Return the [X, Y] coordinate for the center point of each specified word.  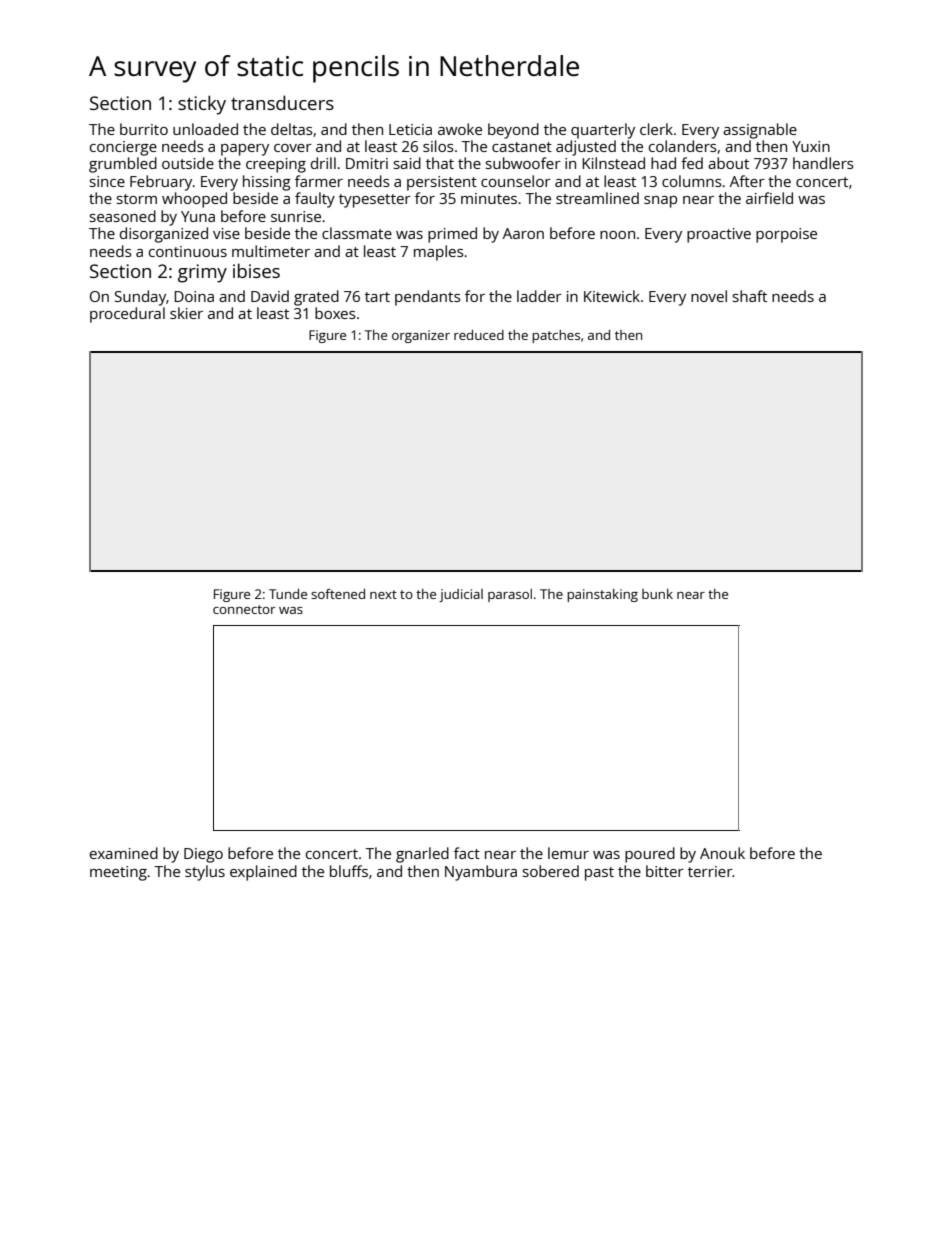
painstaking [602, 595]
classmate [357, 233]
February [161, 183]
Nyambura [481, 873]
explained [263, 873]
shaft [750, 296]
